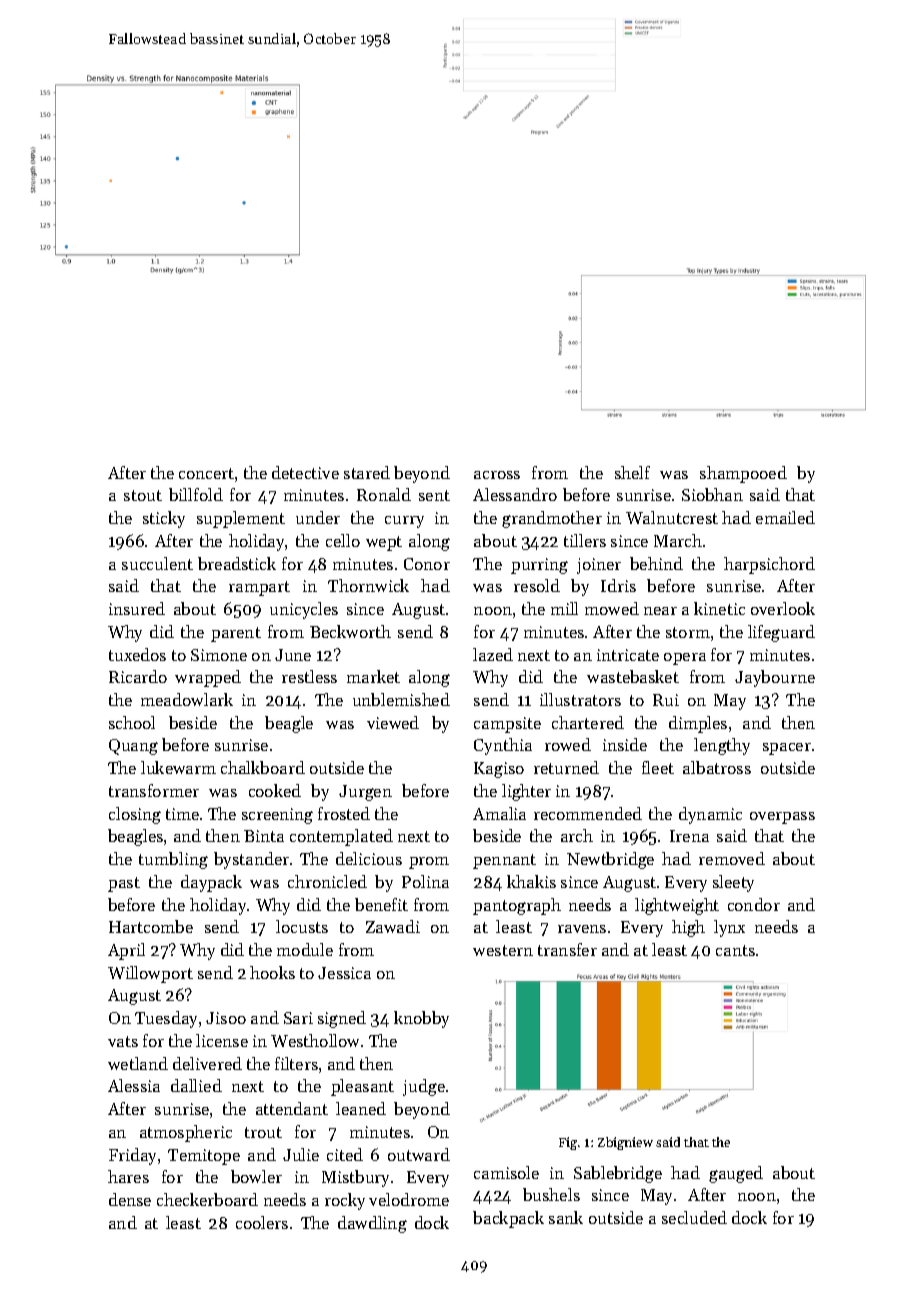 This screenshot has width=924, height=1308. Describe the element at coordinates (625, 1143) in the screenshot. I see `Zbigniew` at that location.
